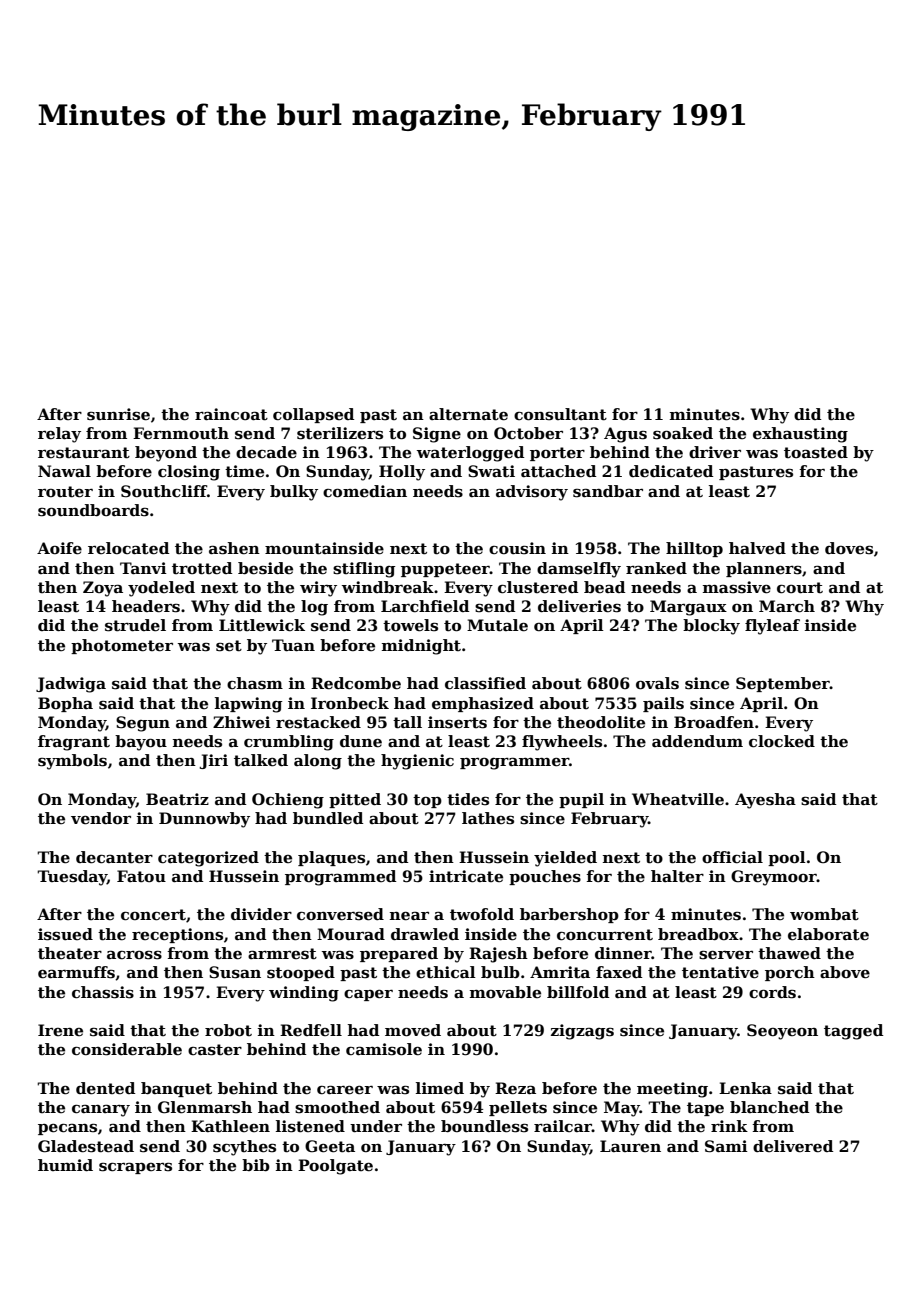 The width and height of the document is (924, 1308). I want to click on wombat, so click(824, 914).
